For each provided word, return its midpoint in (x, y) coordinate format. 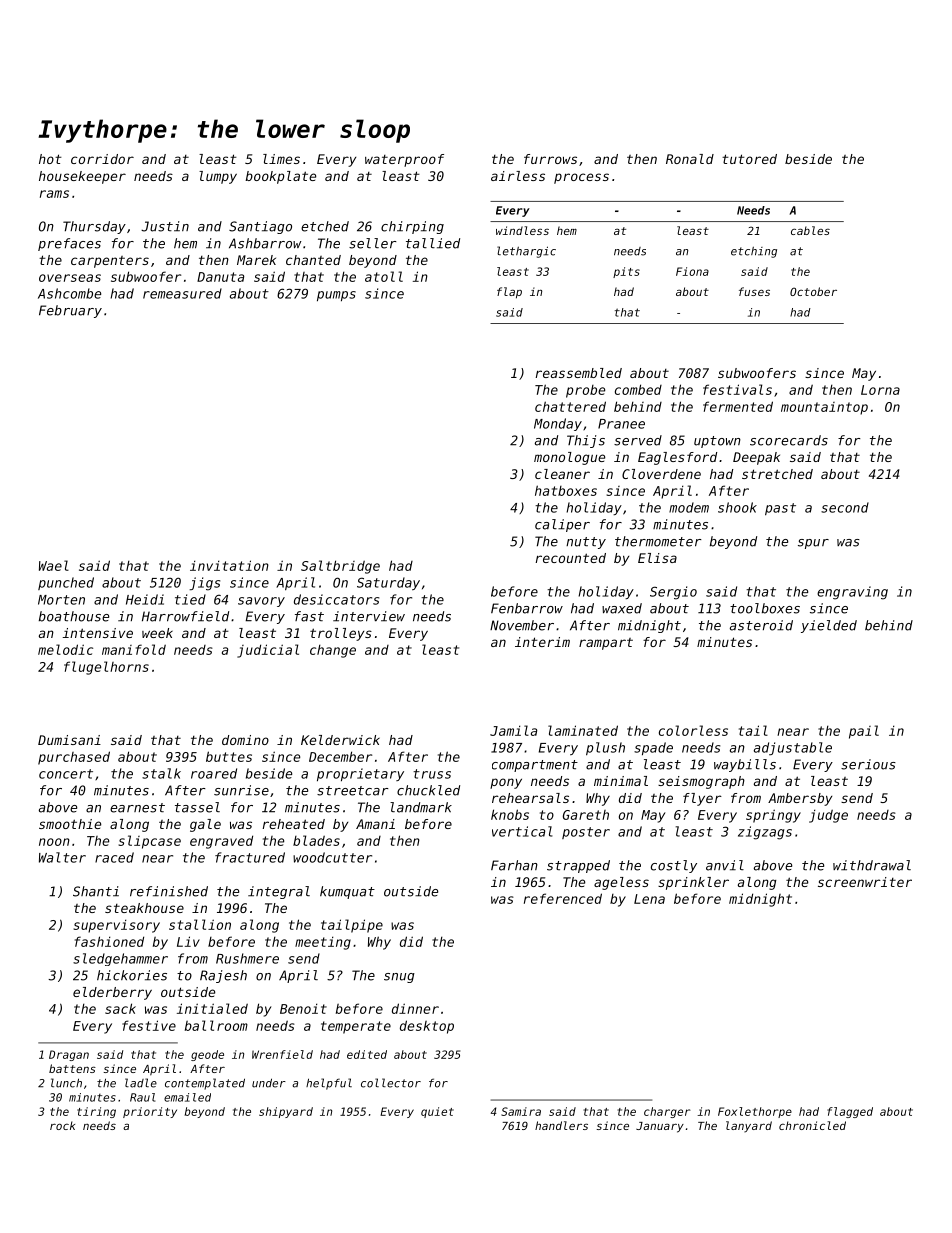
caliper (562, 525)
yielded (829, 626)
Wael (54, 565)
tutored (749, 159)
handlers (561, 1125)
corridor (102, 159)
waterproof (404, 160)
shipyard (286, 1112)
